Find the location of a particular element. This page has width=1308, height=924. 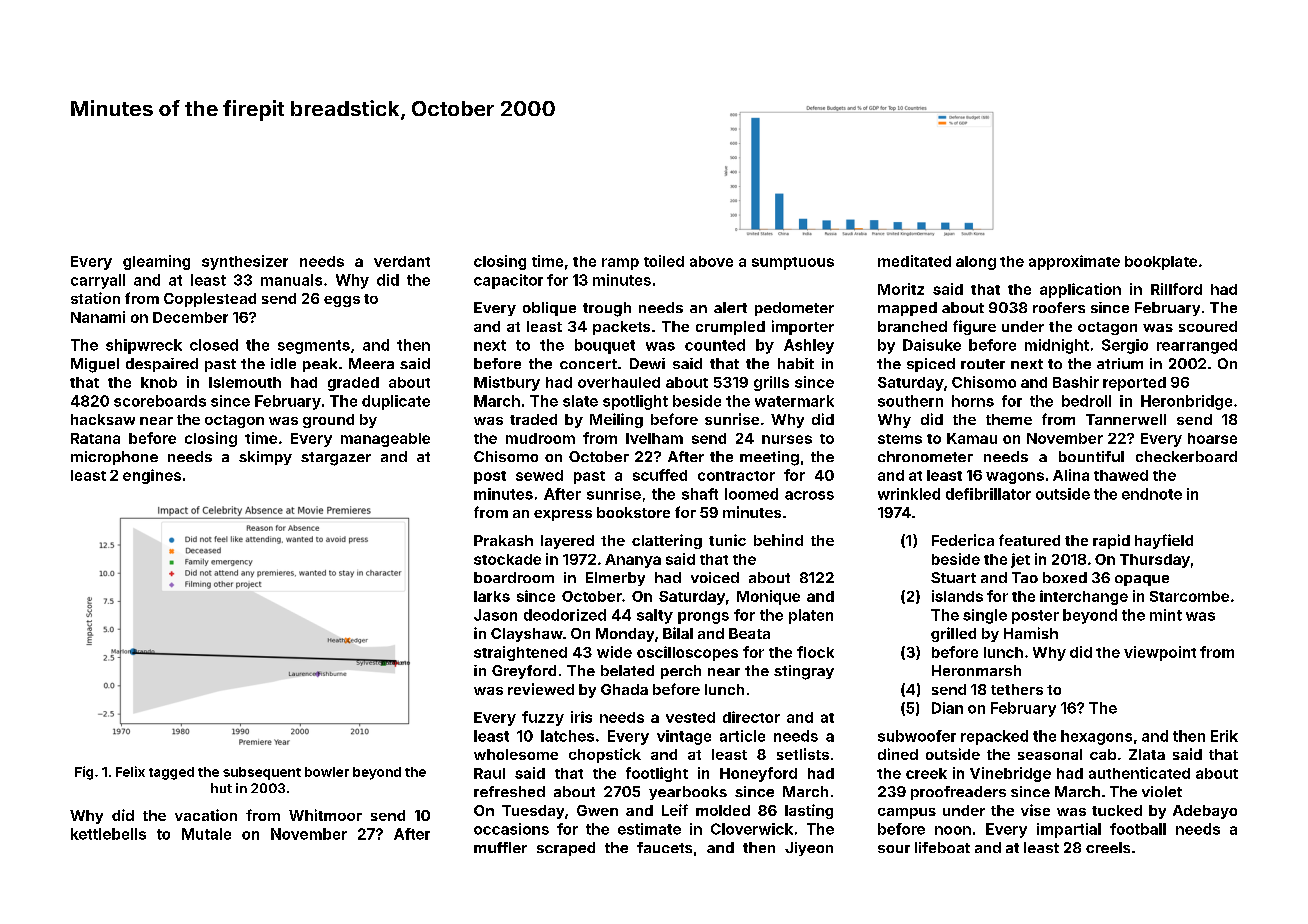

Copplestead is located at coordinates (210, 300).
